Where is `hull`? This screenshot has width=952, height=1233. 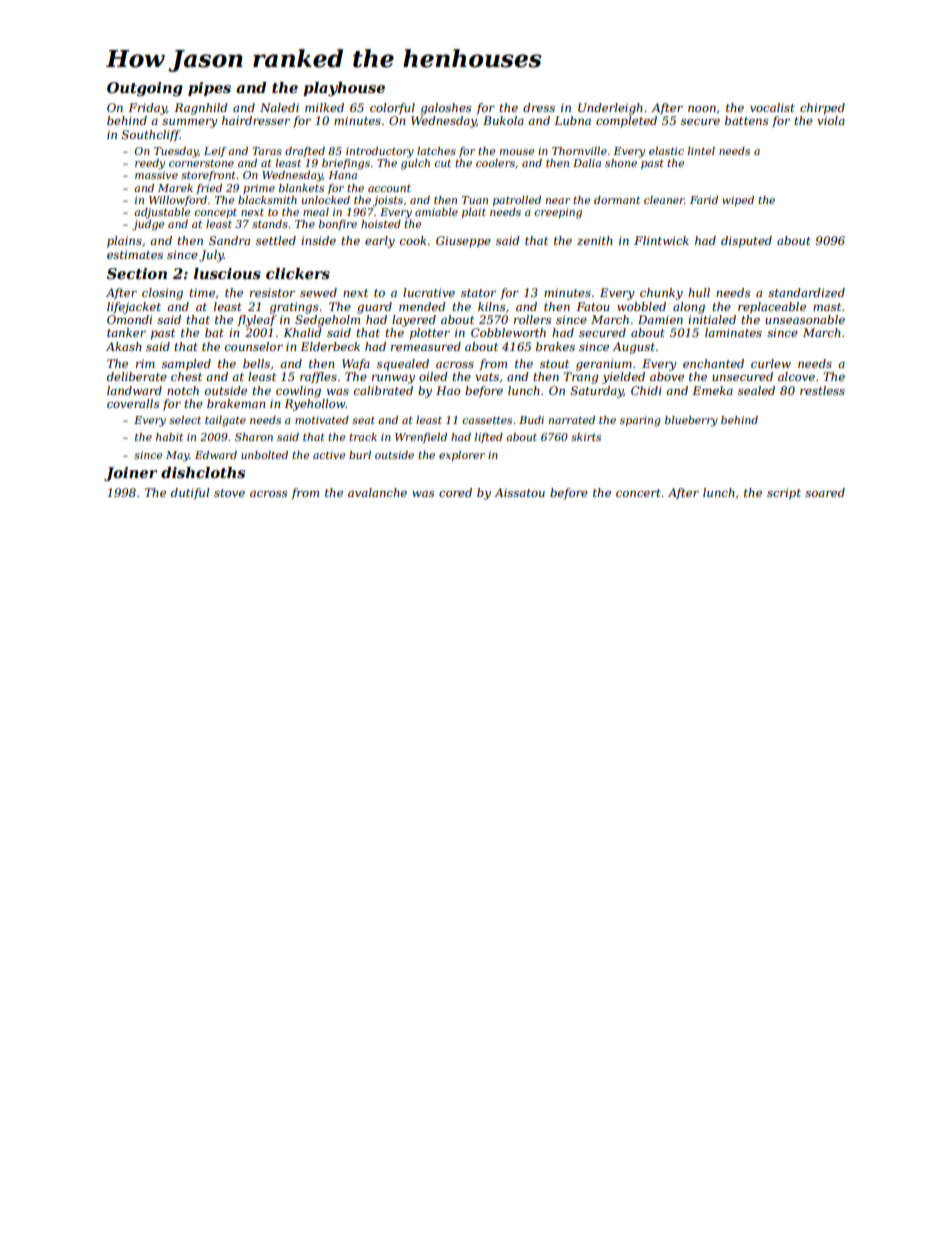 hull is located at coordinates (699, 292).
